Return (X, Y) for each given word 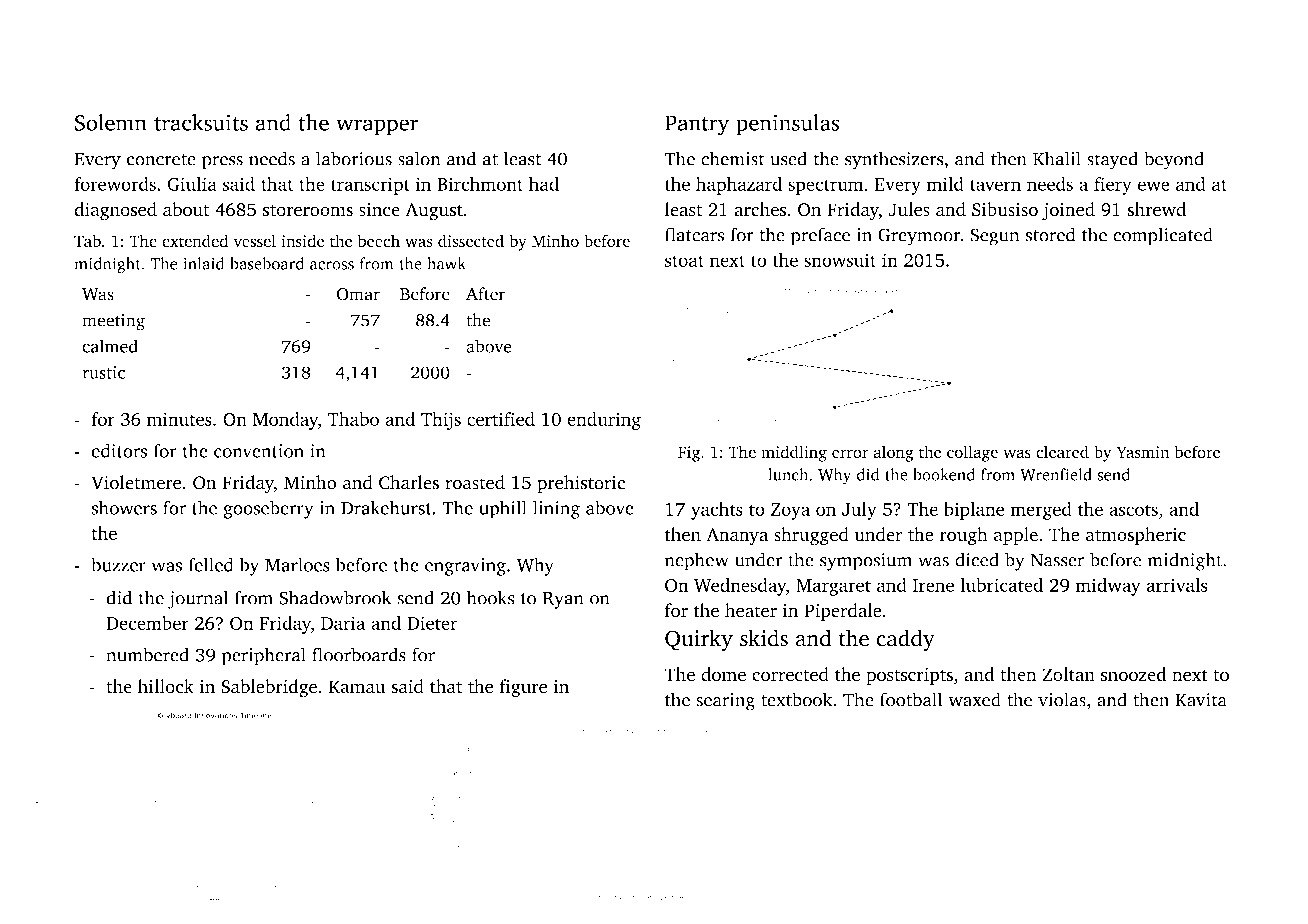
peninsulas (788, 125)
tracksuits (201, 122)
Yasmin (1143, 452)
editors (119, 450)
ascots (1133, 510)
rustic (103, 372)
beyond (1174, 160)
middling (794, 453)
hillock (166, 686)
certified (501, 419)
